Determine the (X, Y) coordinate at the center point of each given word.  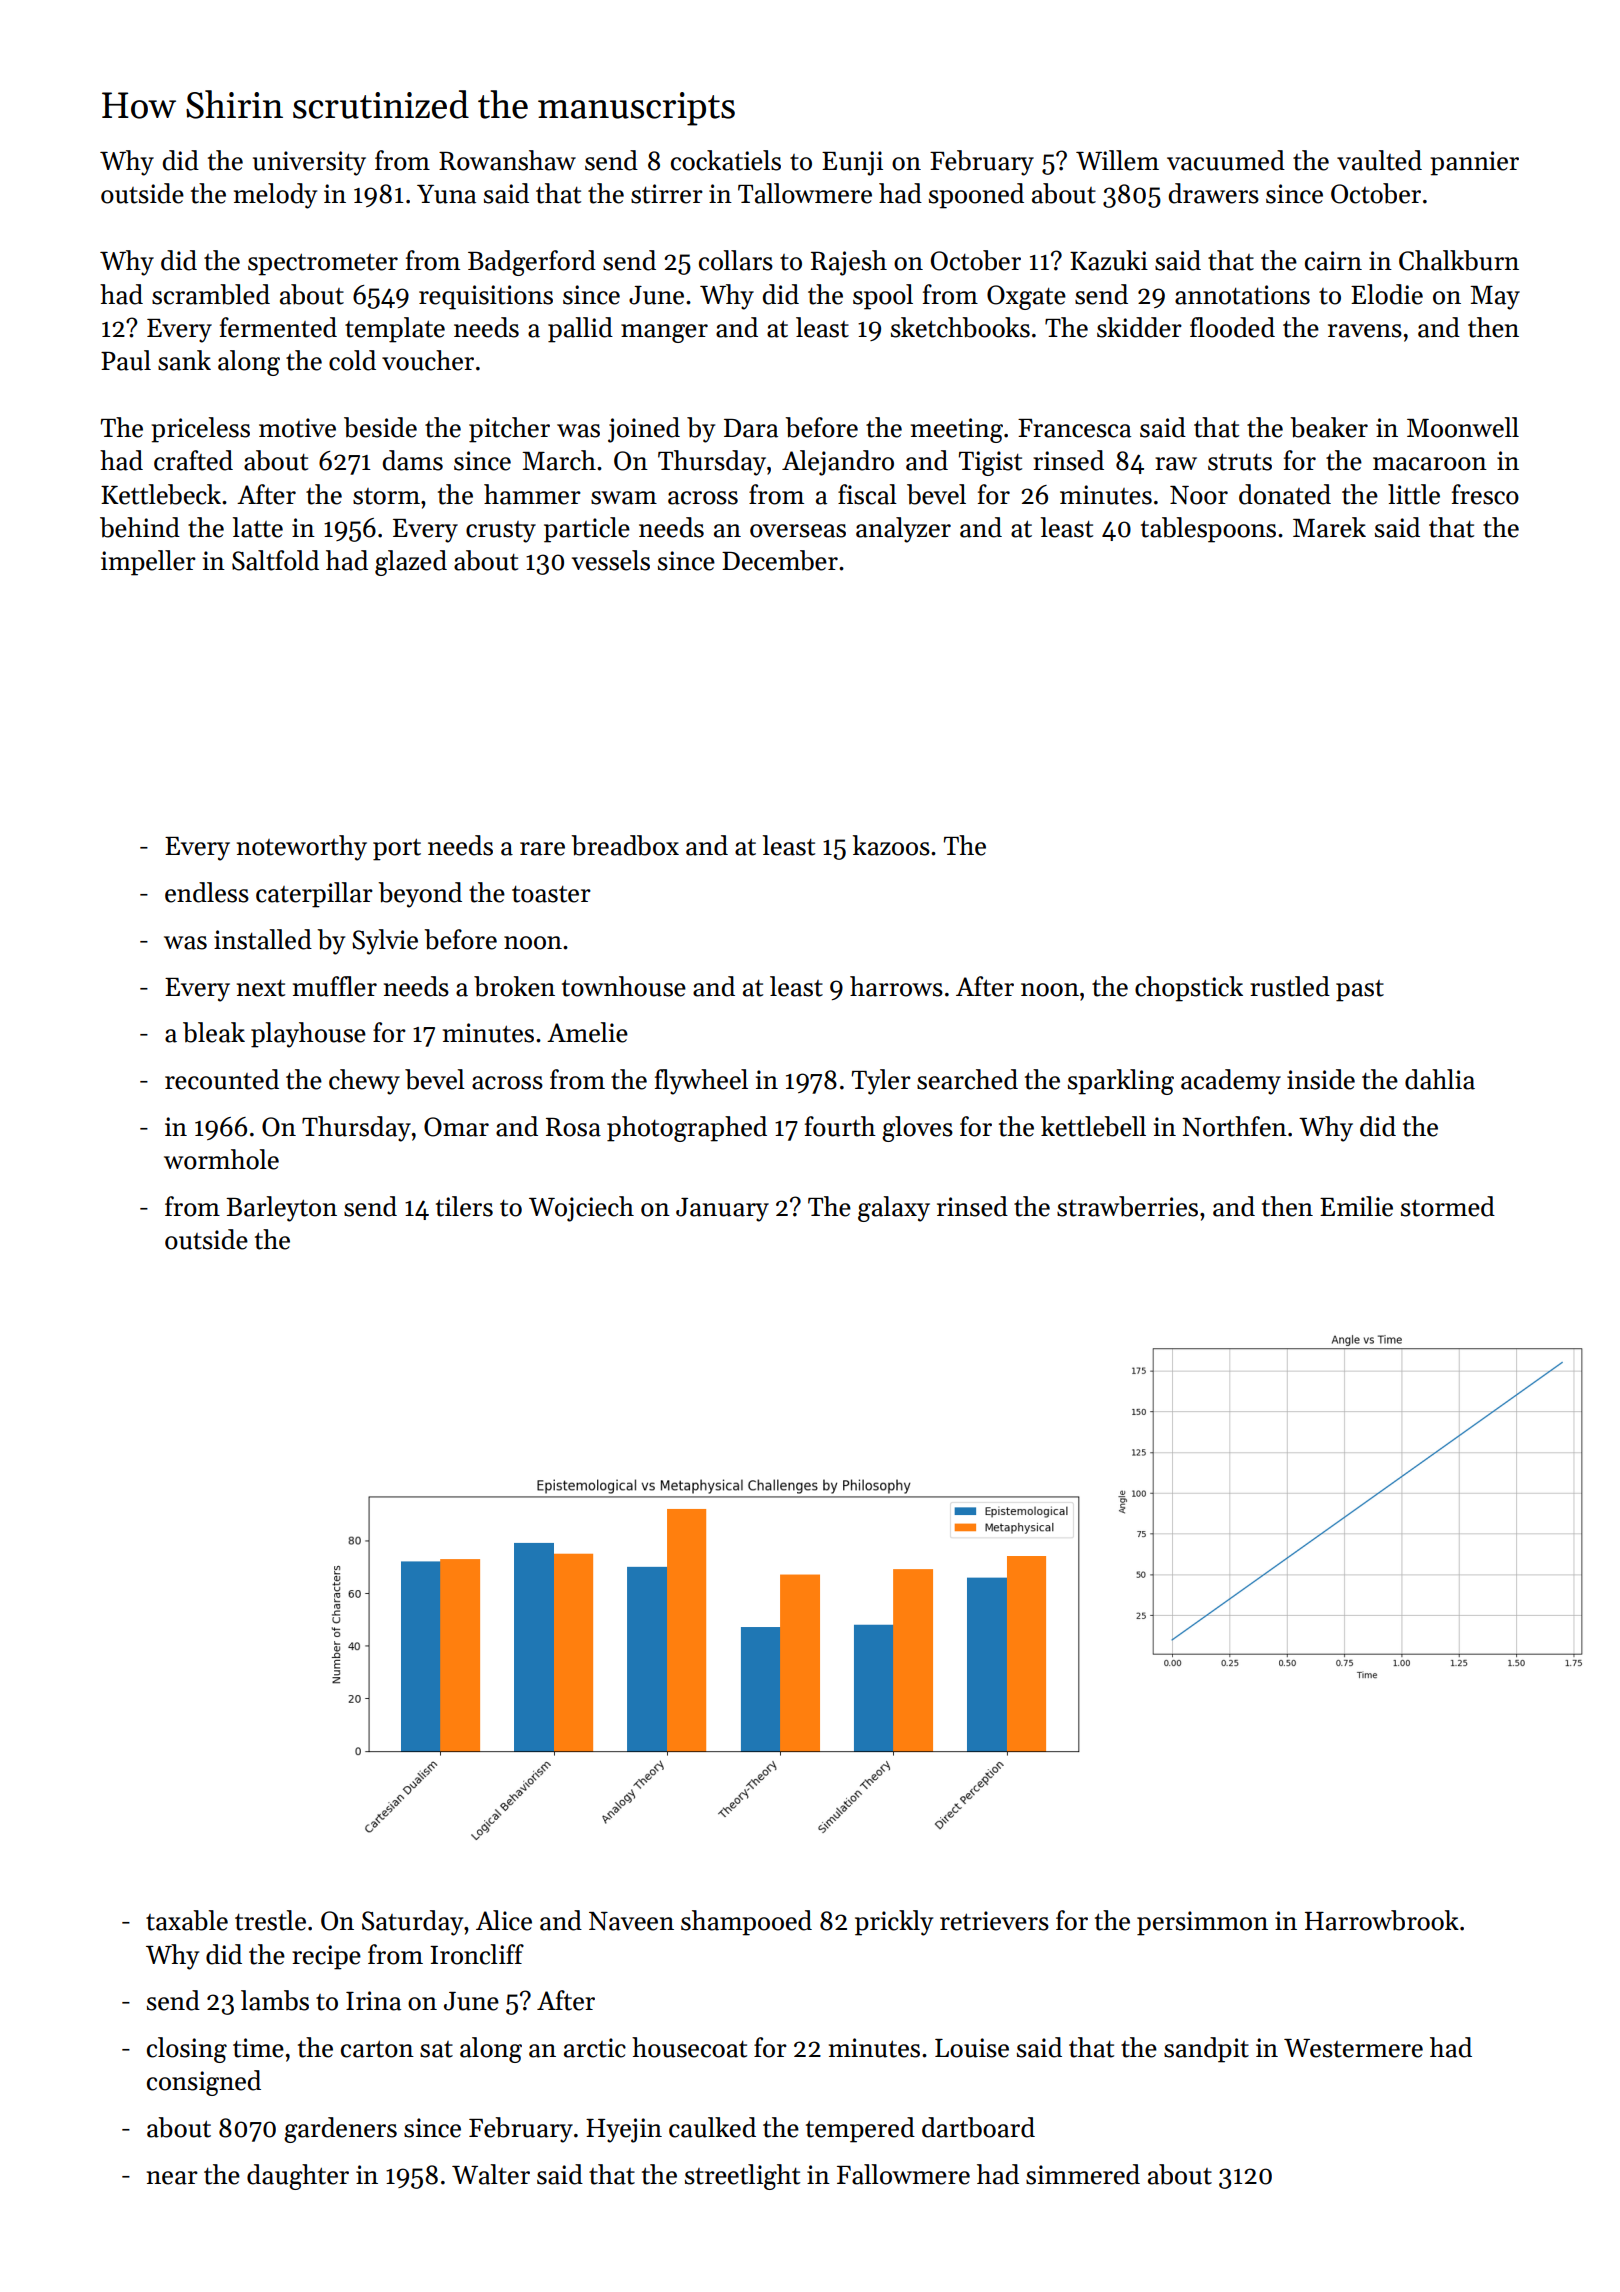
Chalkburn (1459, 260)
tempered (860, 2130)
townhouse (624, 986)
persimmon (1202, 1923)
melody (275, 196)
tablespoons (1208, 530)
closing (187, 2050)
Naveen (631, 1921)
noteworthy (302, 848)
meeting (957, 430)
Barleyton (281, 1209)
